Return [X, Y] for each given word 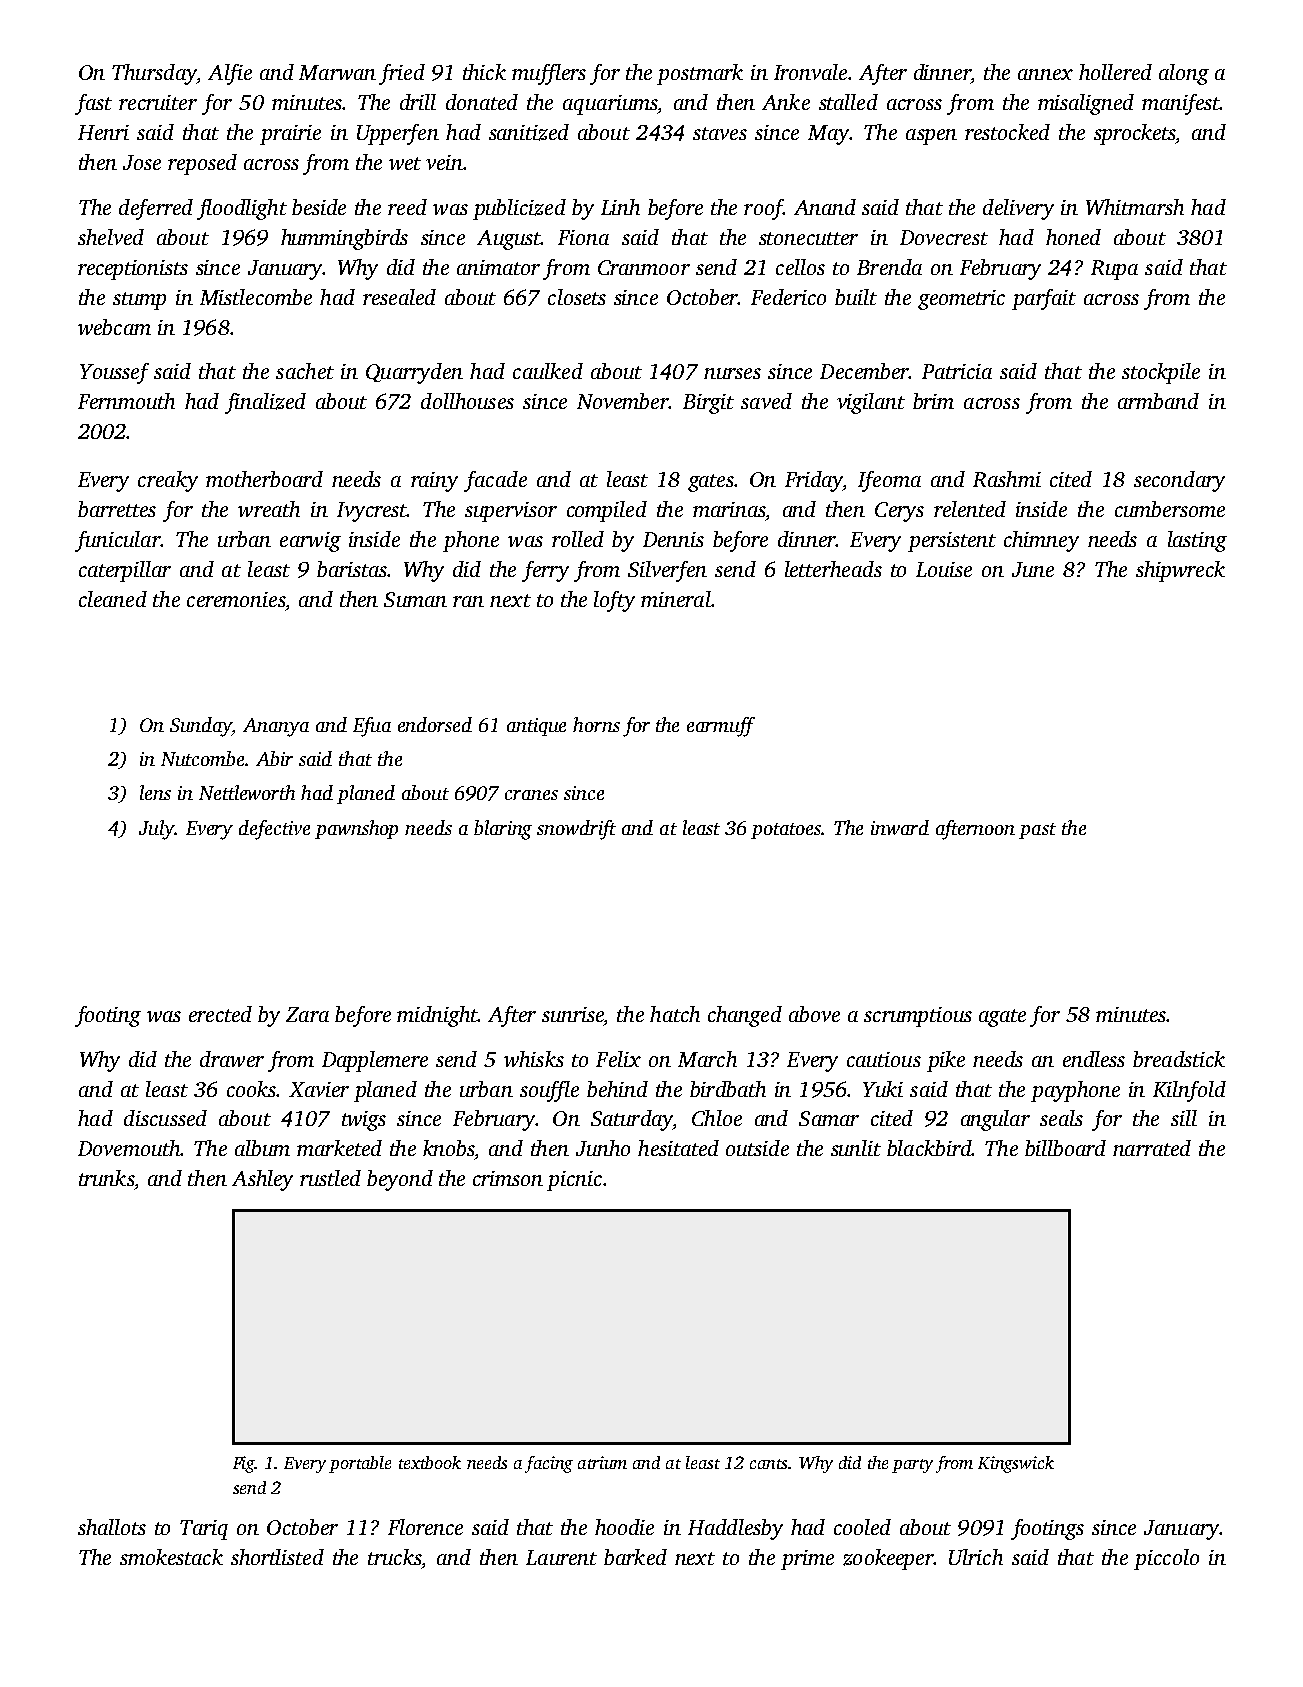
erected [220, 1014]
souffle [549, 1091]
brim [933, 401]
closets [577, 297]
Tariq [204, 1530]
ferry [545, 571]
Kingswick [1016, 1464]
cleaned [113, 599]
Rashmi [1007, 479]
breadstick [1179, 1059]
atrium [602, 1462]
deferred [156, 209]
